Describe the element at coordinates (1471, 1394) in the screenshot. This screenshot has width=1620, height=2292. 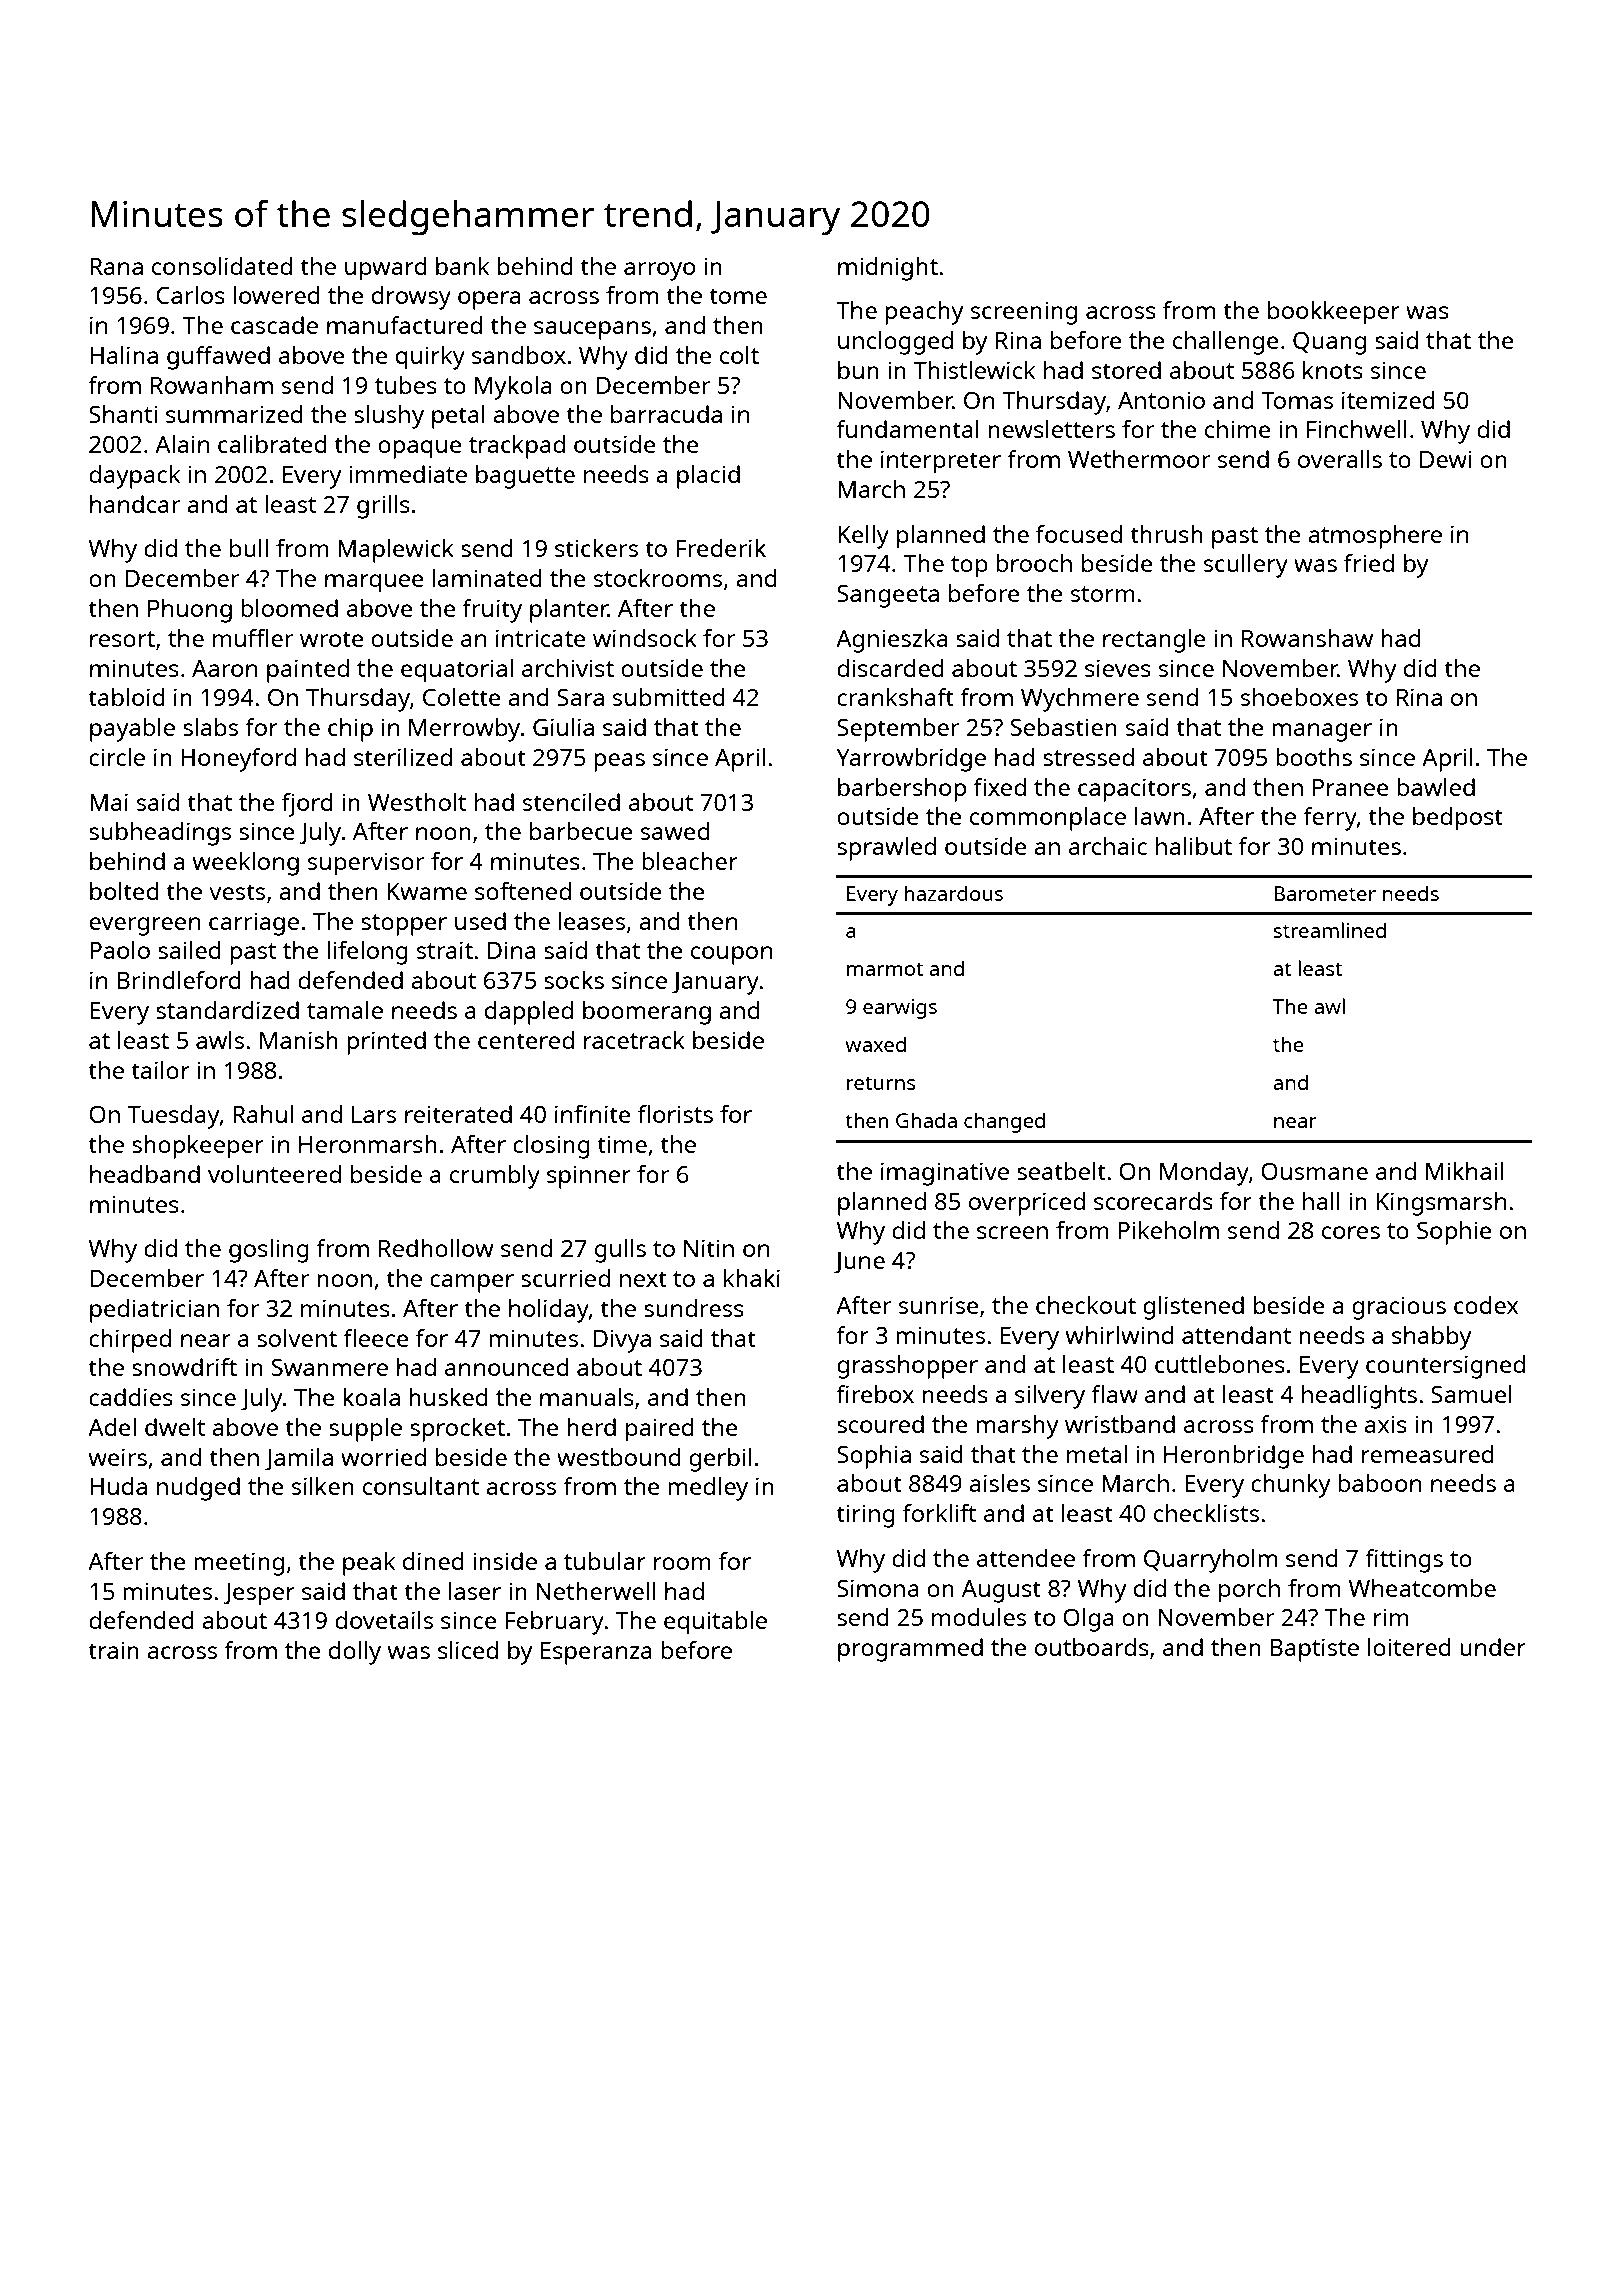
I see `Samuel` at that location.
